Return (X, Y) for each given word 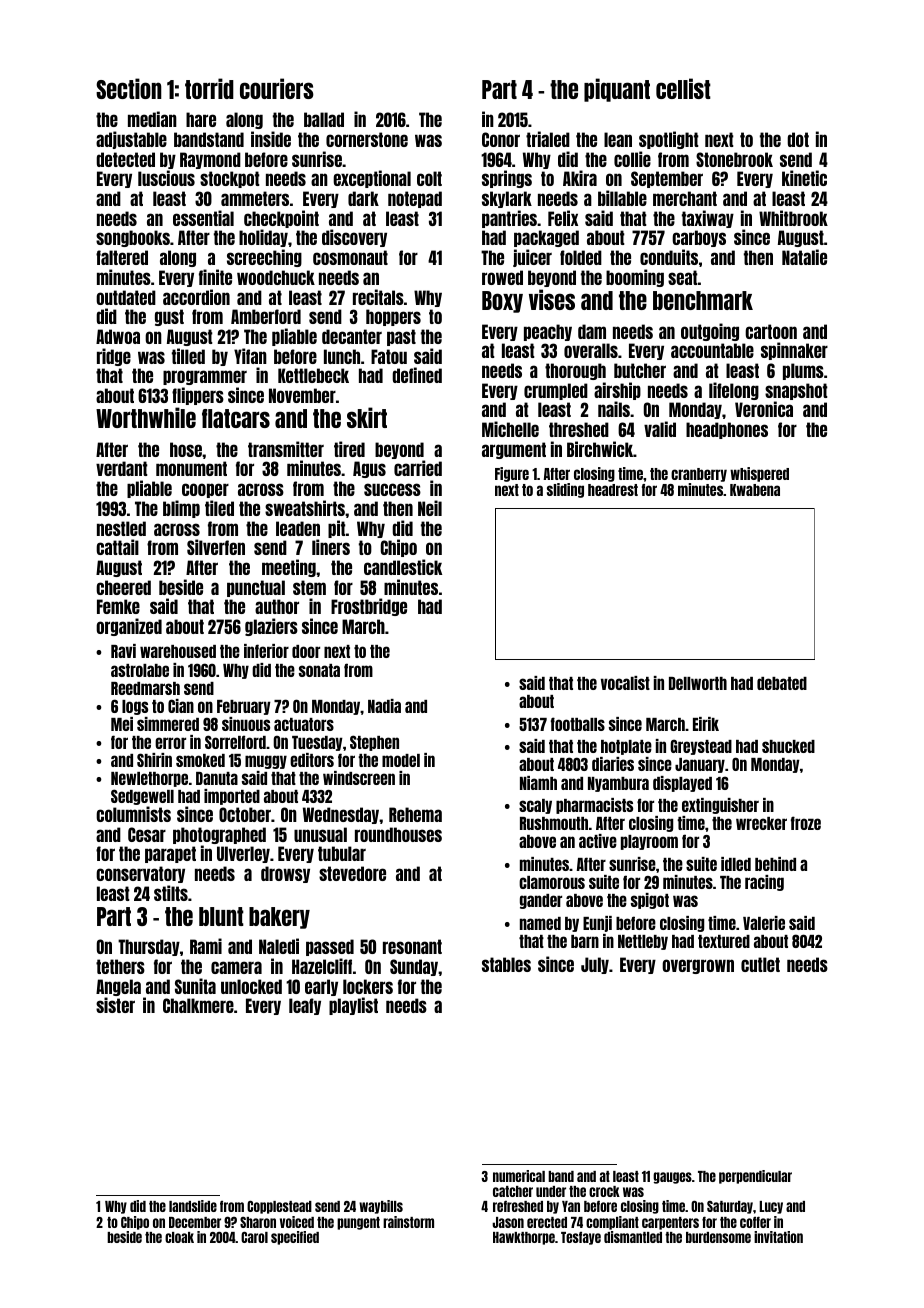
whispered (759, 474)
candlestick (403, 567)
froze (806, 823)
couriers (277, 88)
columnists (133, 814)
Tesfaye (581, 1238)
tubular (342, 853)
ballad (324, 119)
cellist (683, 88)
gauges (672, 1178)
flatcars (236, 418)
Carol (254, 1237)
